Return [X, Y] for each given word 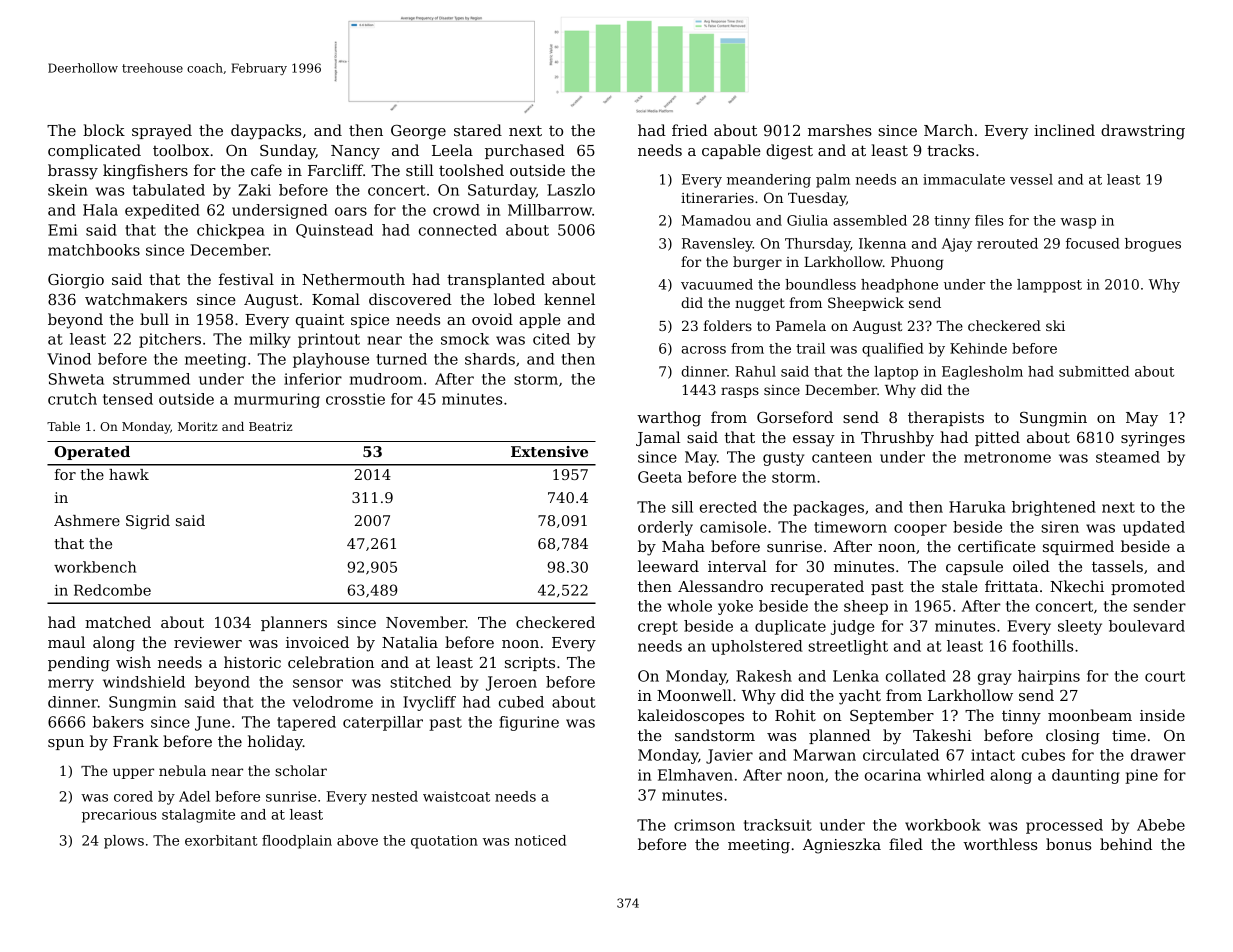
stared [478, 130]
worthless [1000, 844]
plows [124, 842]
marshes [840, 130]
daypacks [266, 132]
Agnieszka [842, 846]
